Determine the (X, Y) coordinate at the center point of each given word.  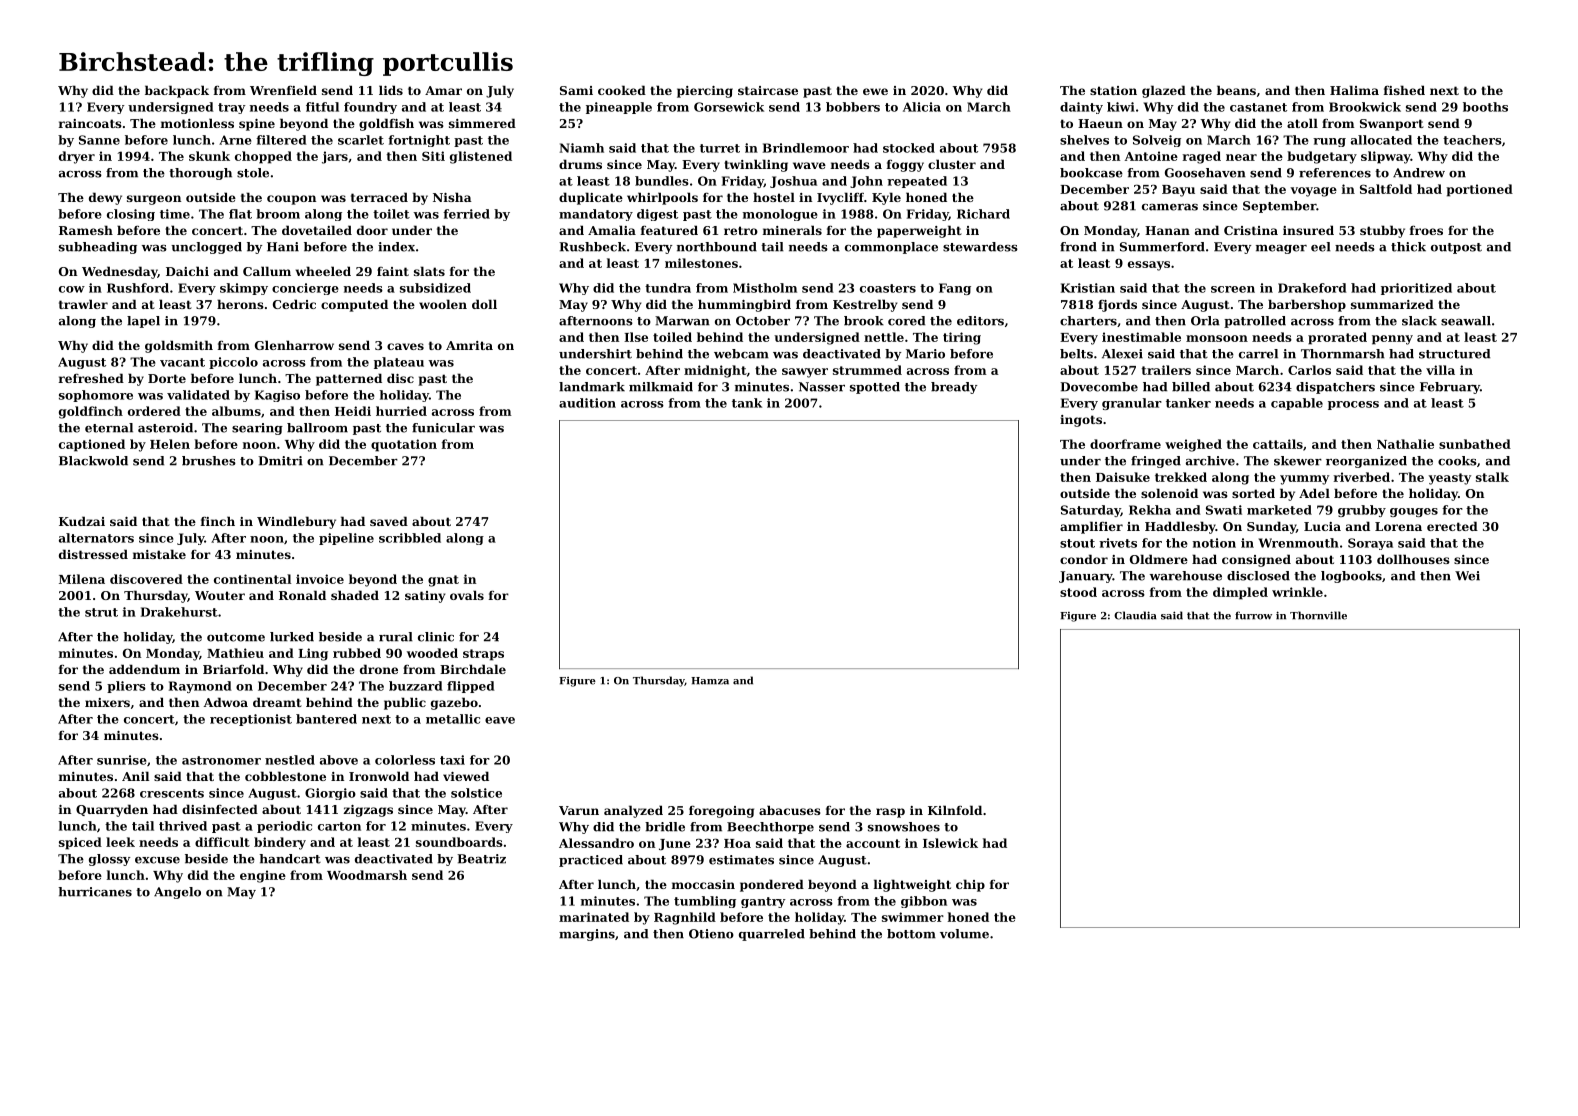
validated (198, 395)
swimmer (913, 917)
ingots (1081, 421)
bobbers (853, 107)
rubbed (357, 653)
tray (232, 108)
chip (970, 885)
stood (1078, 592)
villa (1440, 370)
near (1241, 157)
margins (587, 935)
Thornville (1318, 615)
